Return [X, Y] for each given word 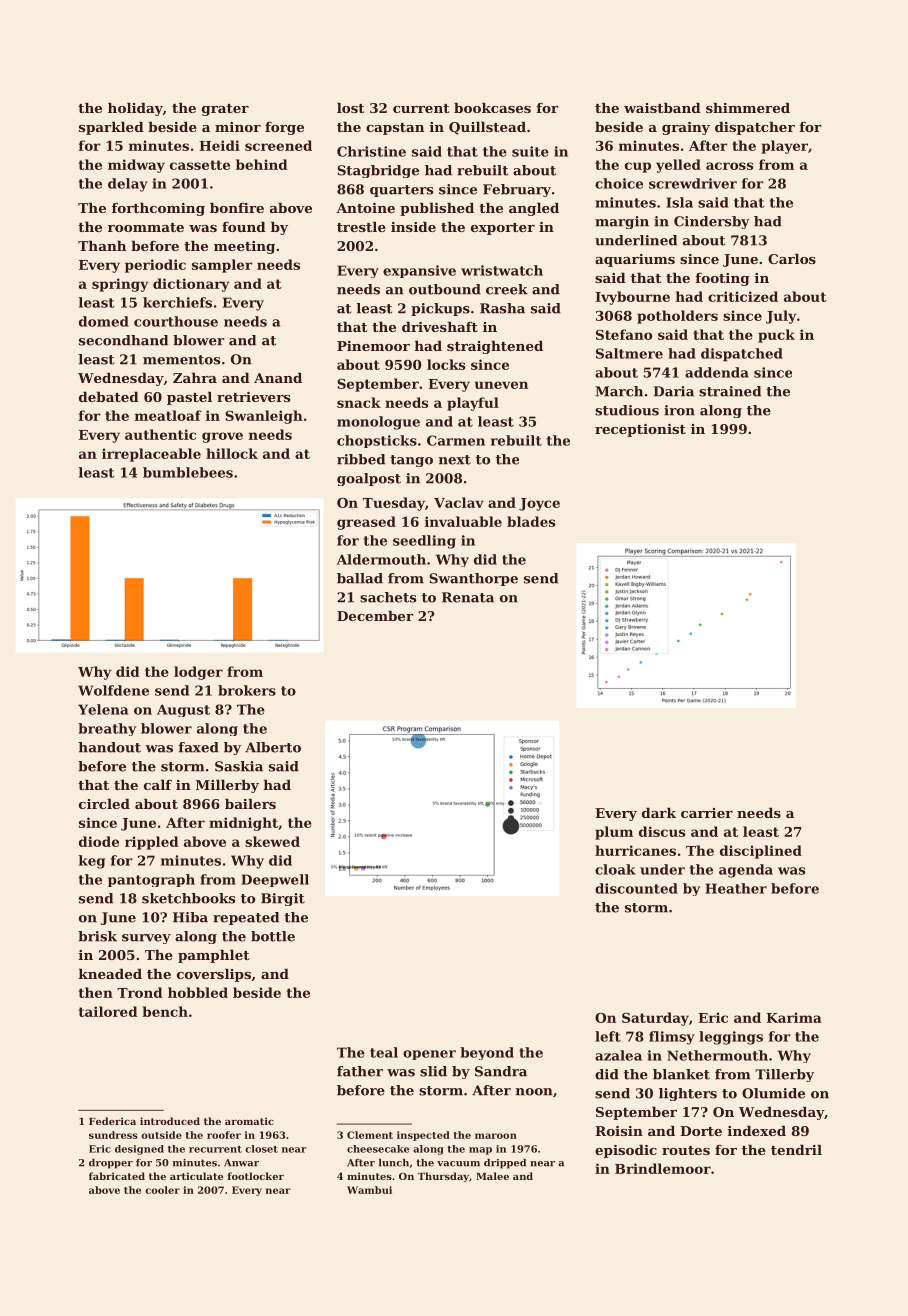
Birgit [283, 899]
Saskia [239, 766]
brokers [247, 690]
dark [659, 812]
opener [429, 1055]
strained [730, 391]
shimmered [748, 107]
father [360, 1071]
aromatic [249, 1121]
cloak [615, 869]
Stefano [624, 334]
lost [350, 107]
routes [686, 1150]
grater [225, 110]
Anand [278, 377]
